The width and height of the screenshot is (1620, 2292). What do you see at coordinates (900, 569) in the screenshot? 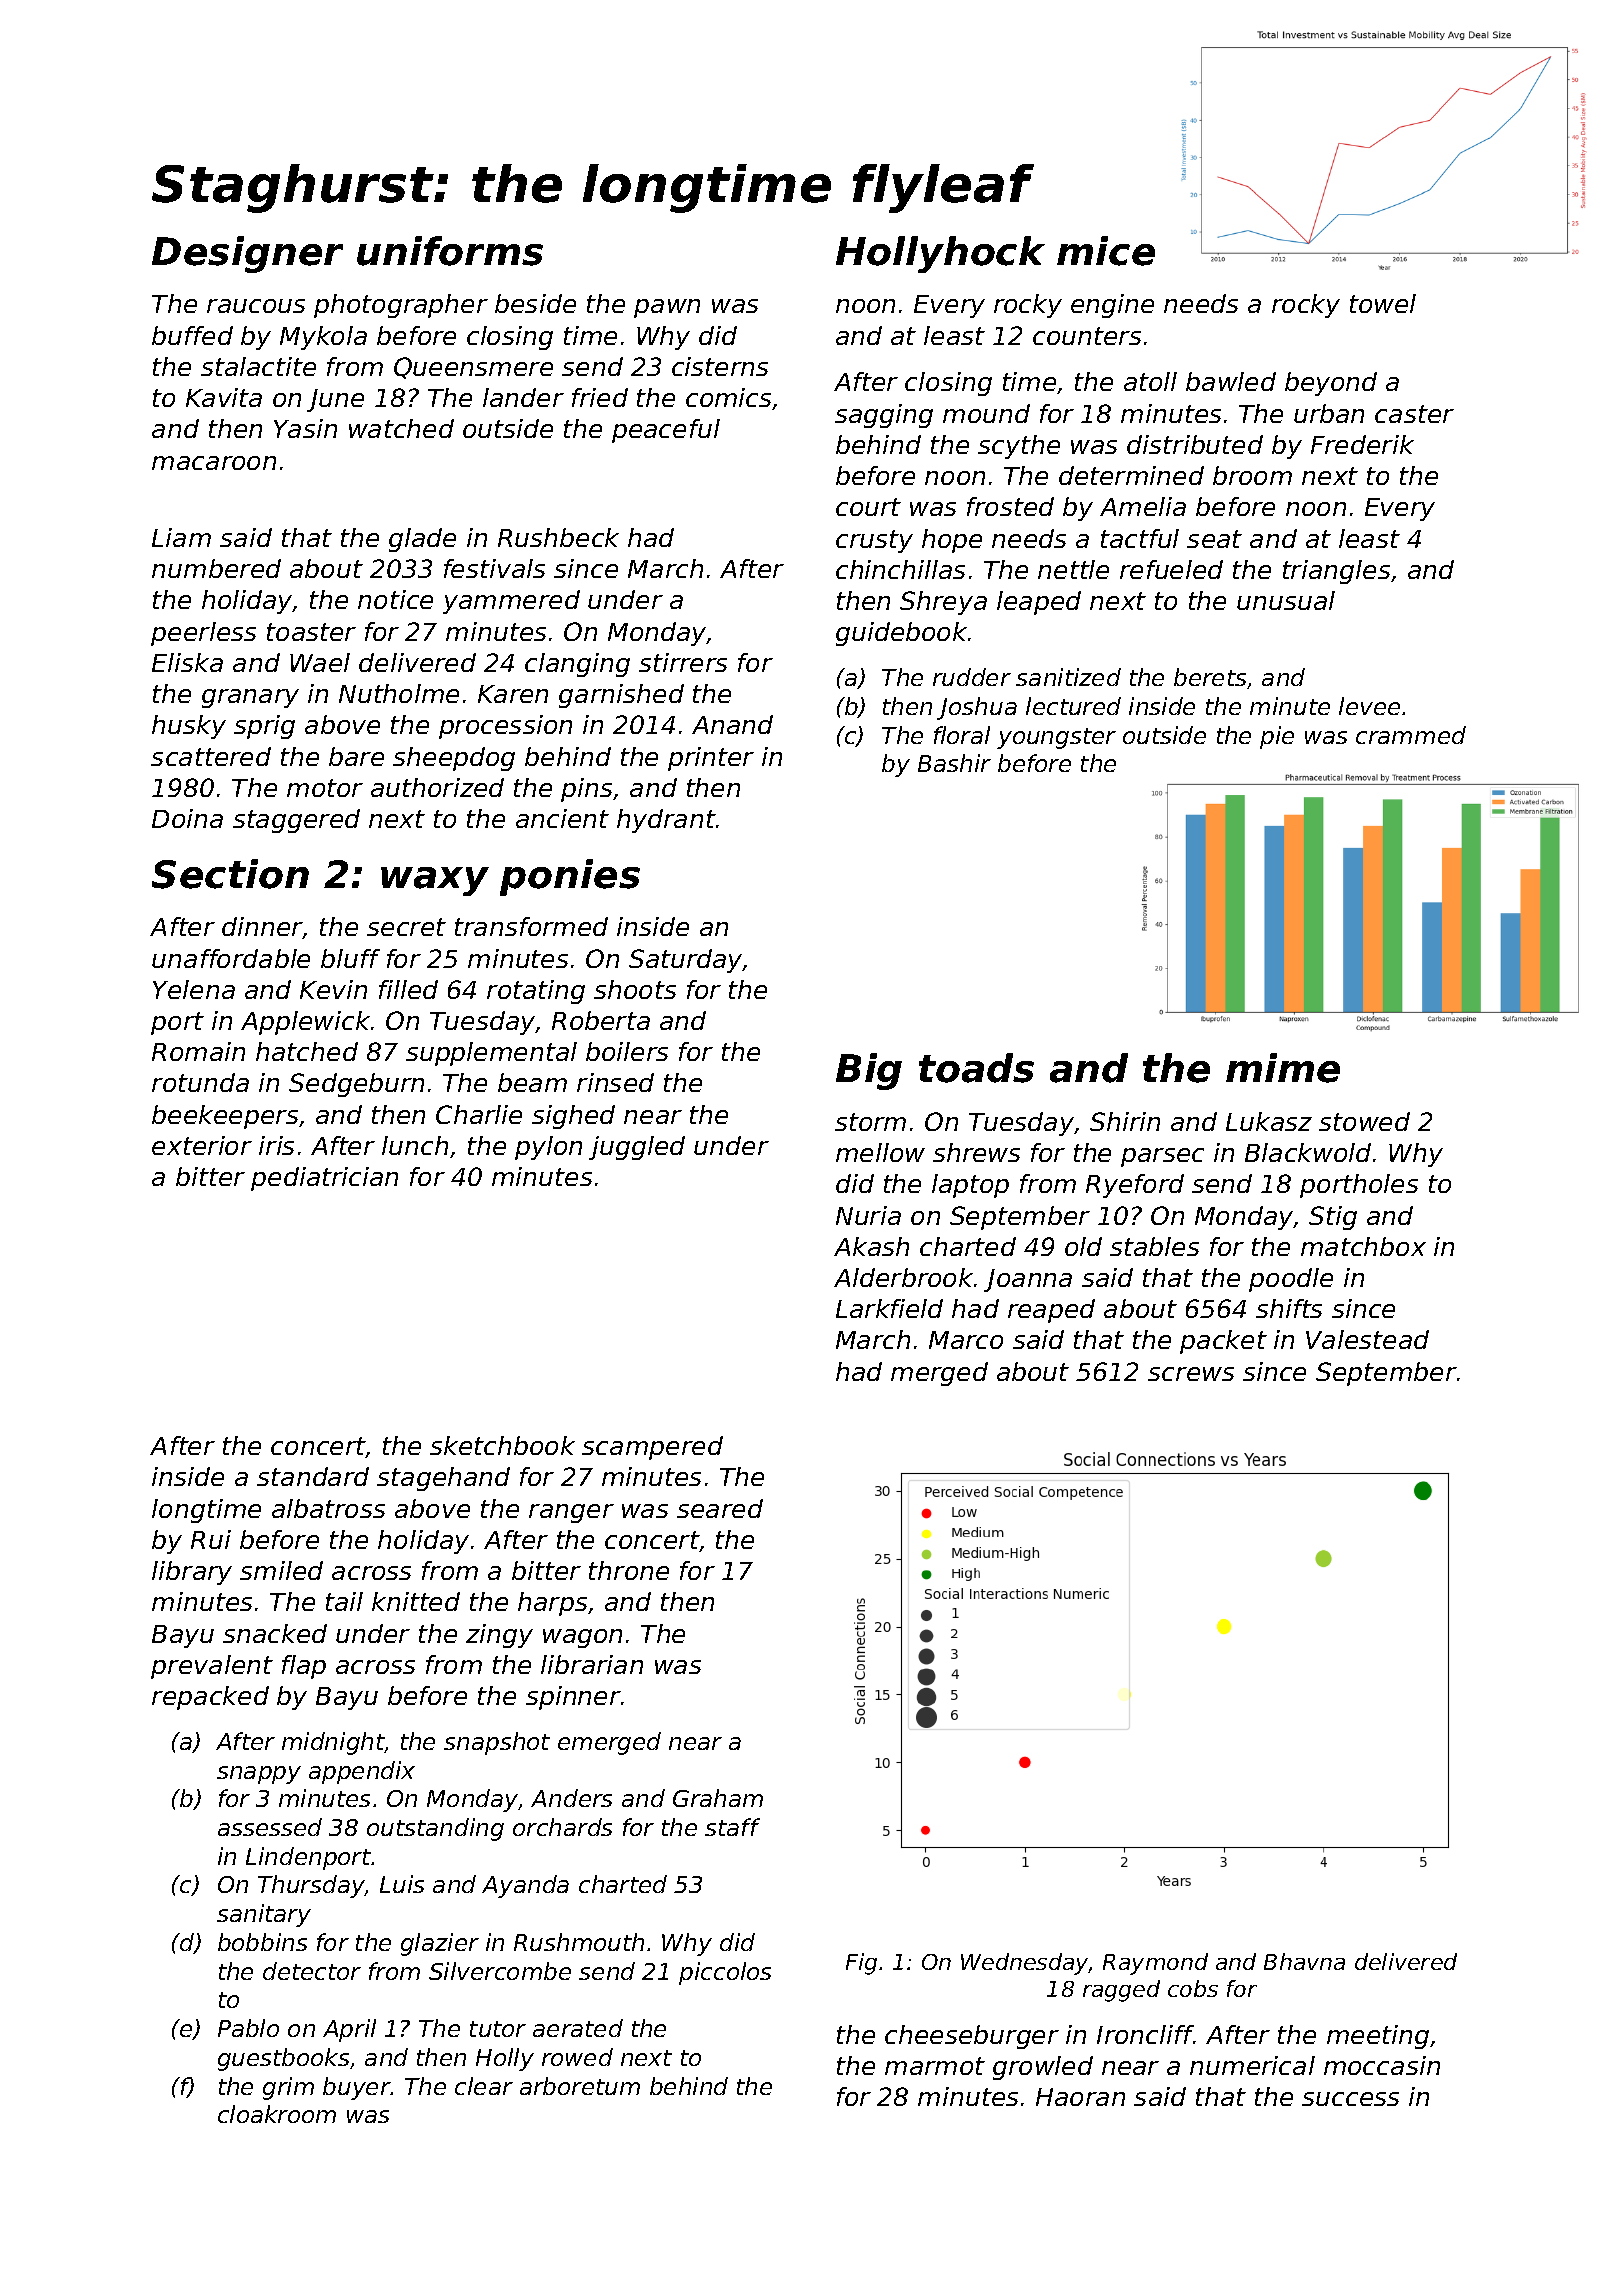
I see `chinchillas` at bounding box center [900, 569].
